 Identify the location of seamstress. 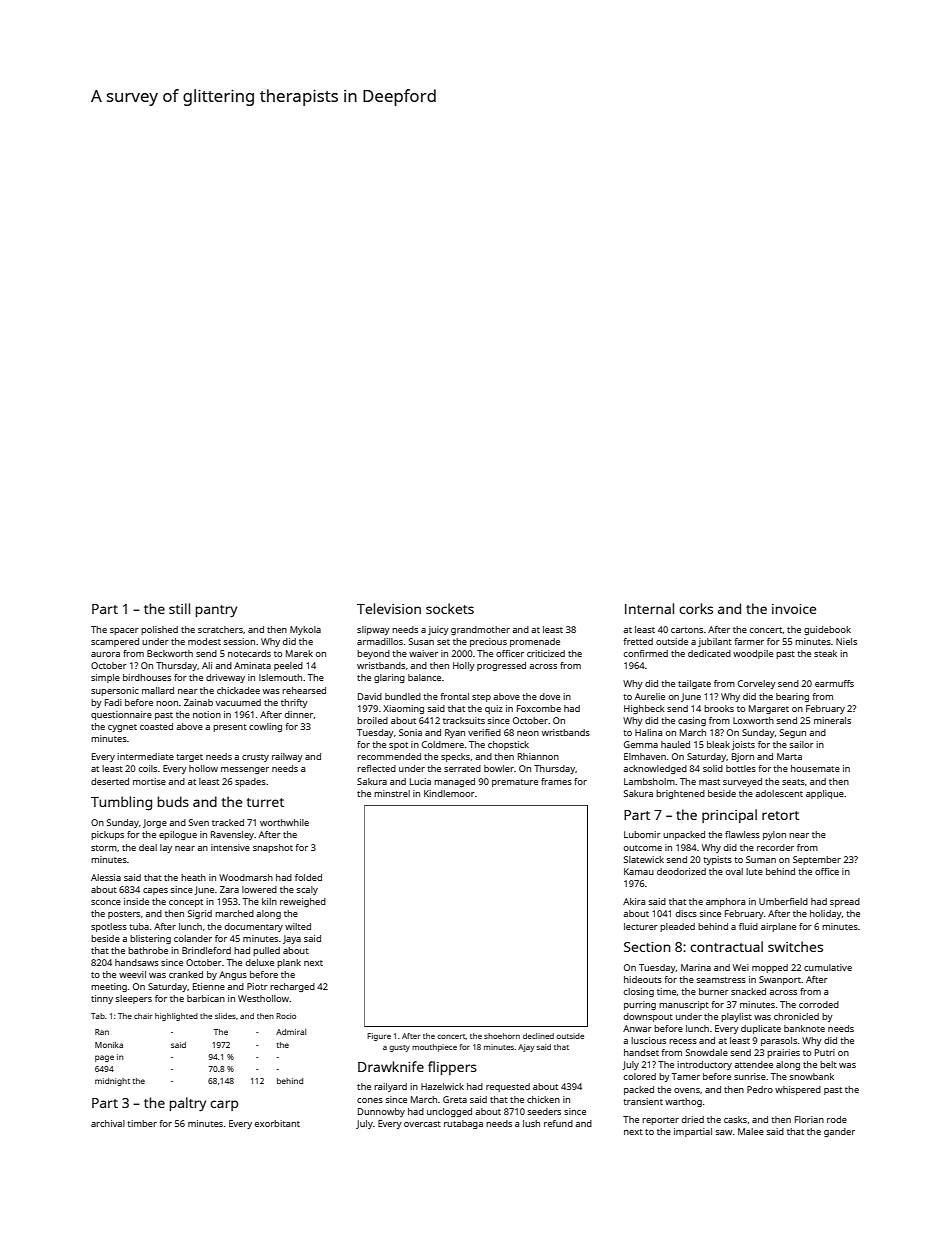
(721, 980).
